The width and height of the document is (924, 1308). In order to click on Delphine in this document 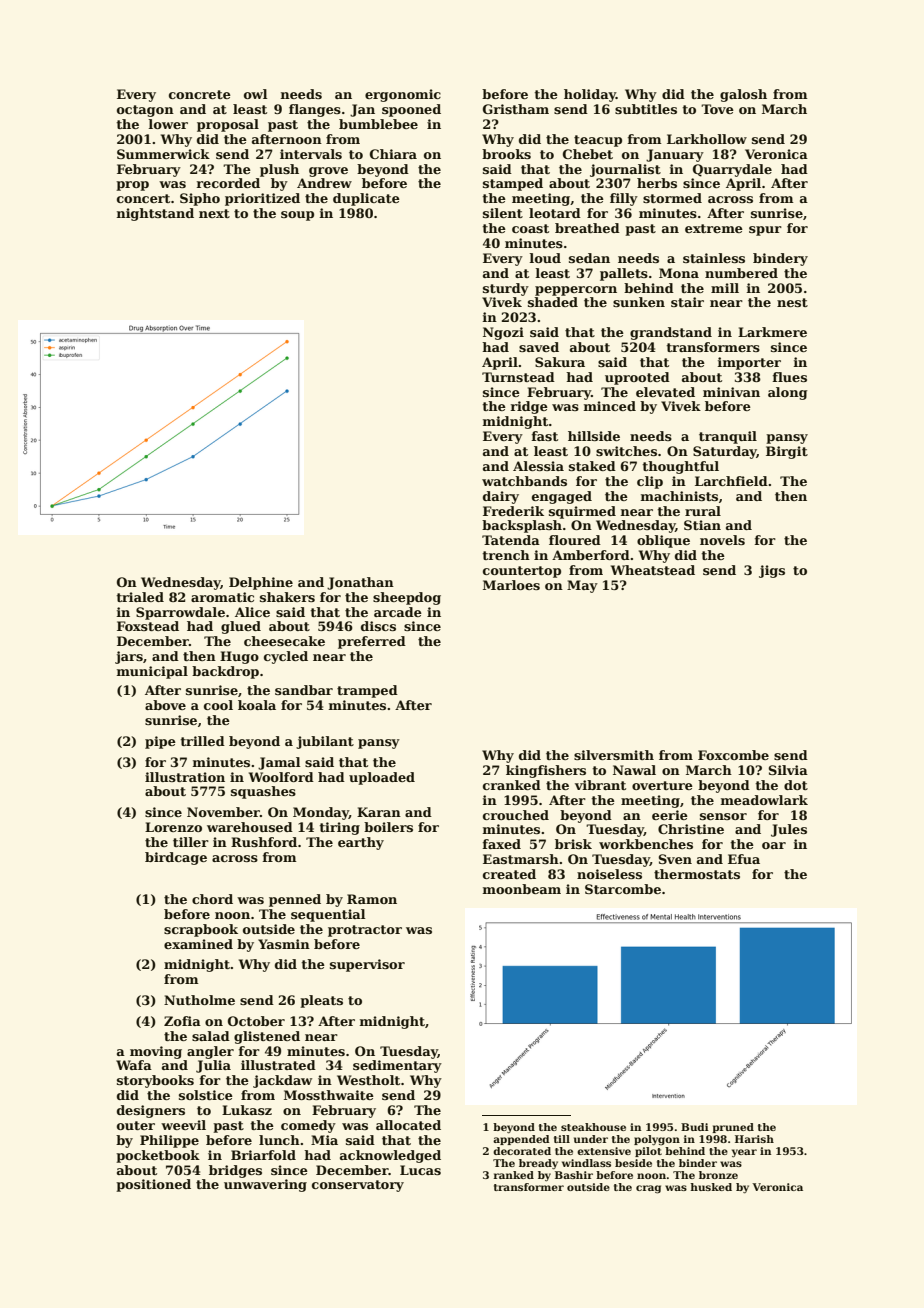, I will do `click(261, 583)`.
